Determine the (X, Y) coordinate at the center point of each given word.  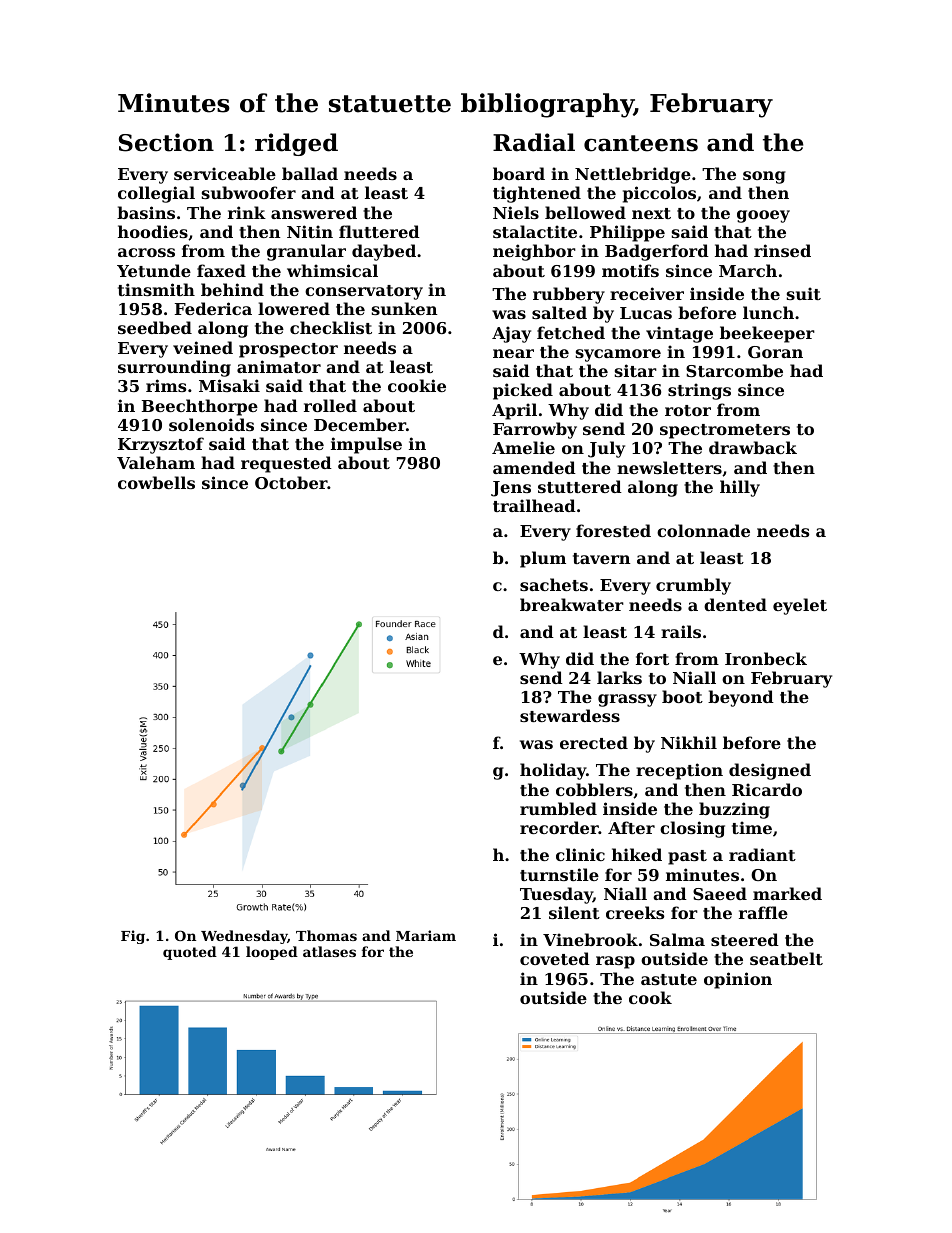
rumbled (558, 808)
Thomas (326, 935)
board (519, 173)
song (764, 177)
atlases (329, 951)
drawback (753, 447)
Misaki (229, 385)
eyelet (800, 606)
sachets (554, 584)
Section (166, 142)
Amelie (523, 447)
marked (787, 893)
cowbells (156, 482)
